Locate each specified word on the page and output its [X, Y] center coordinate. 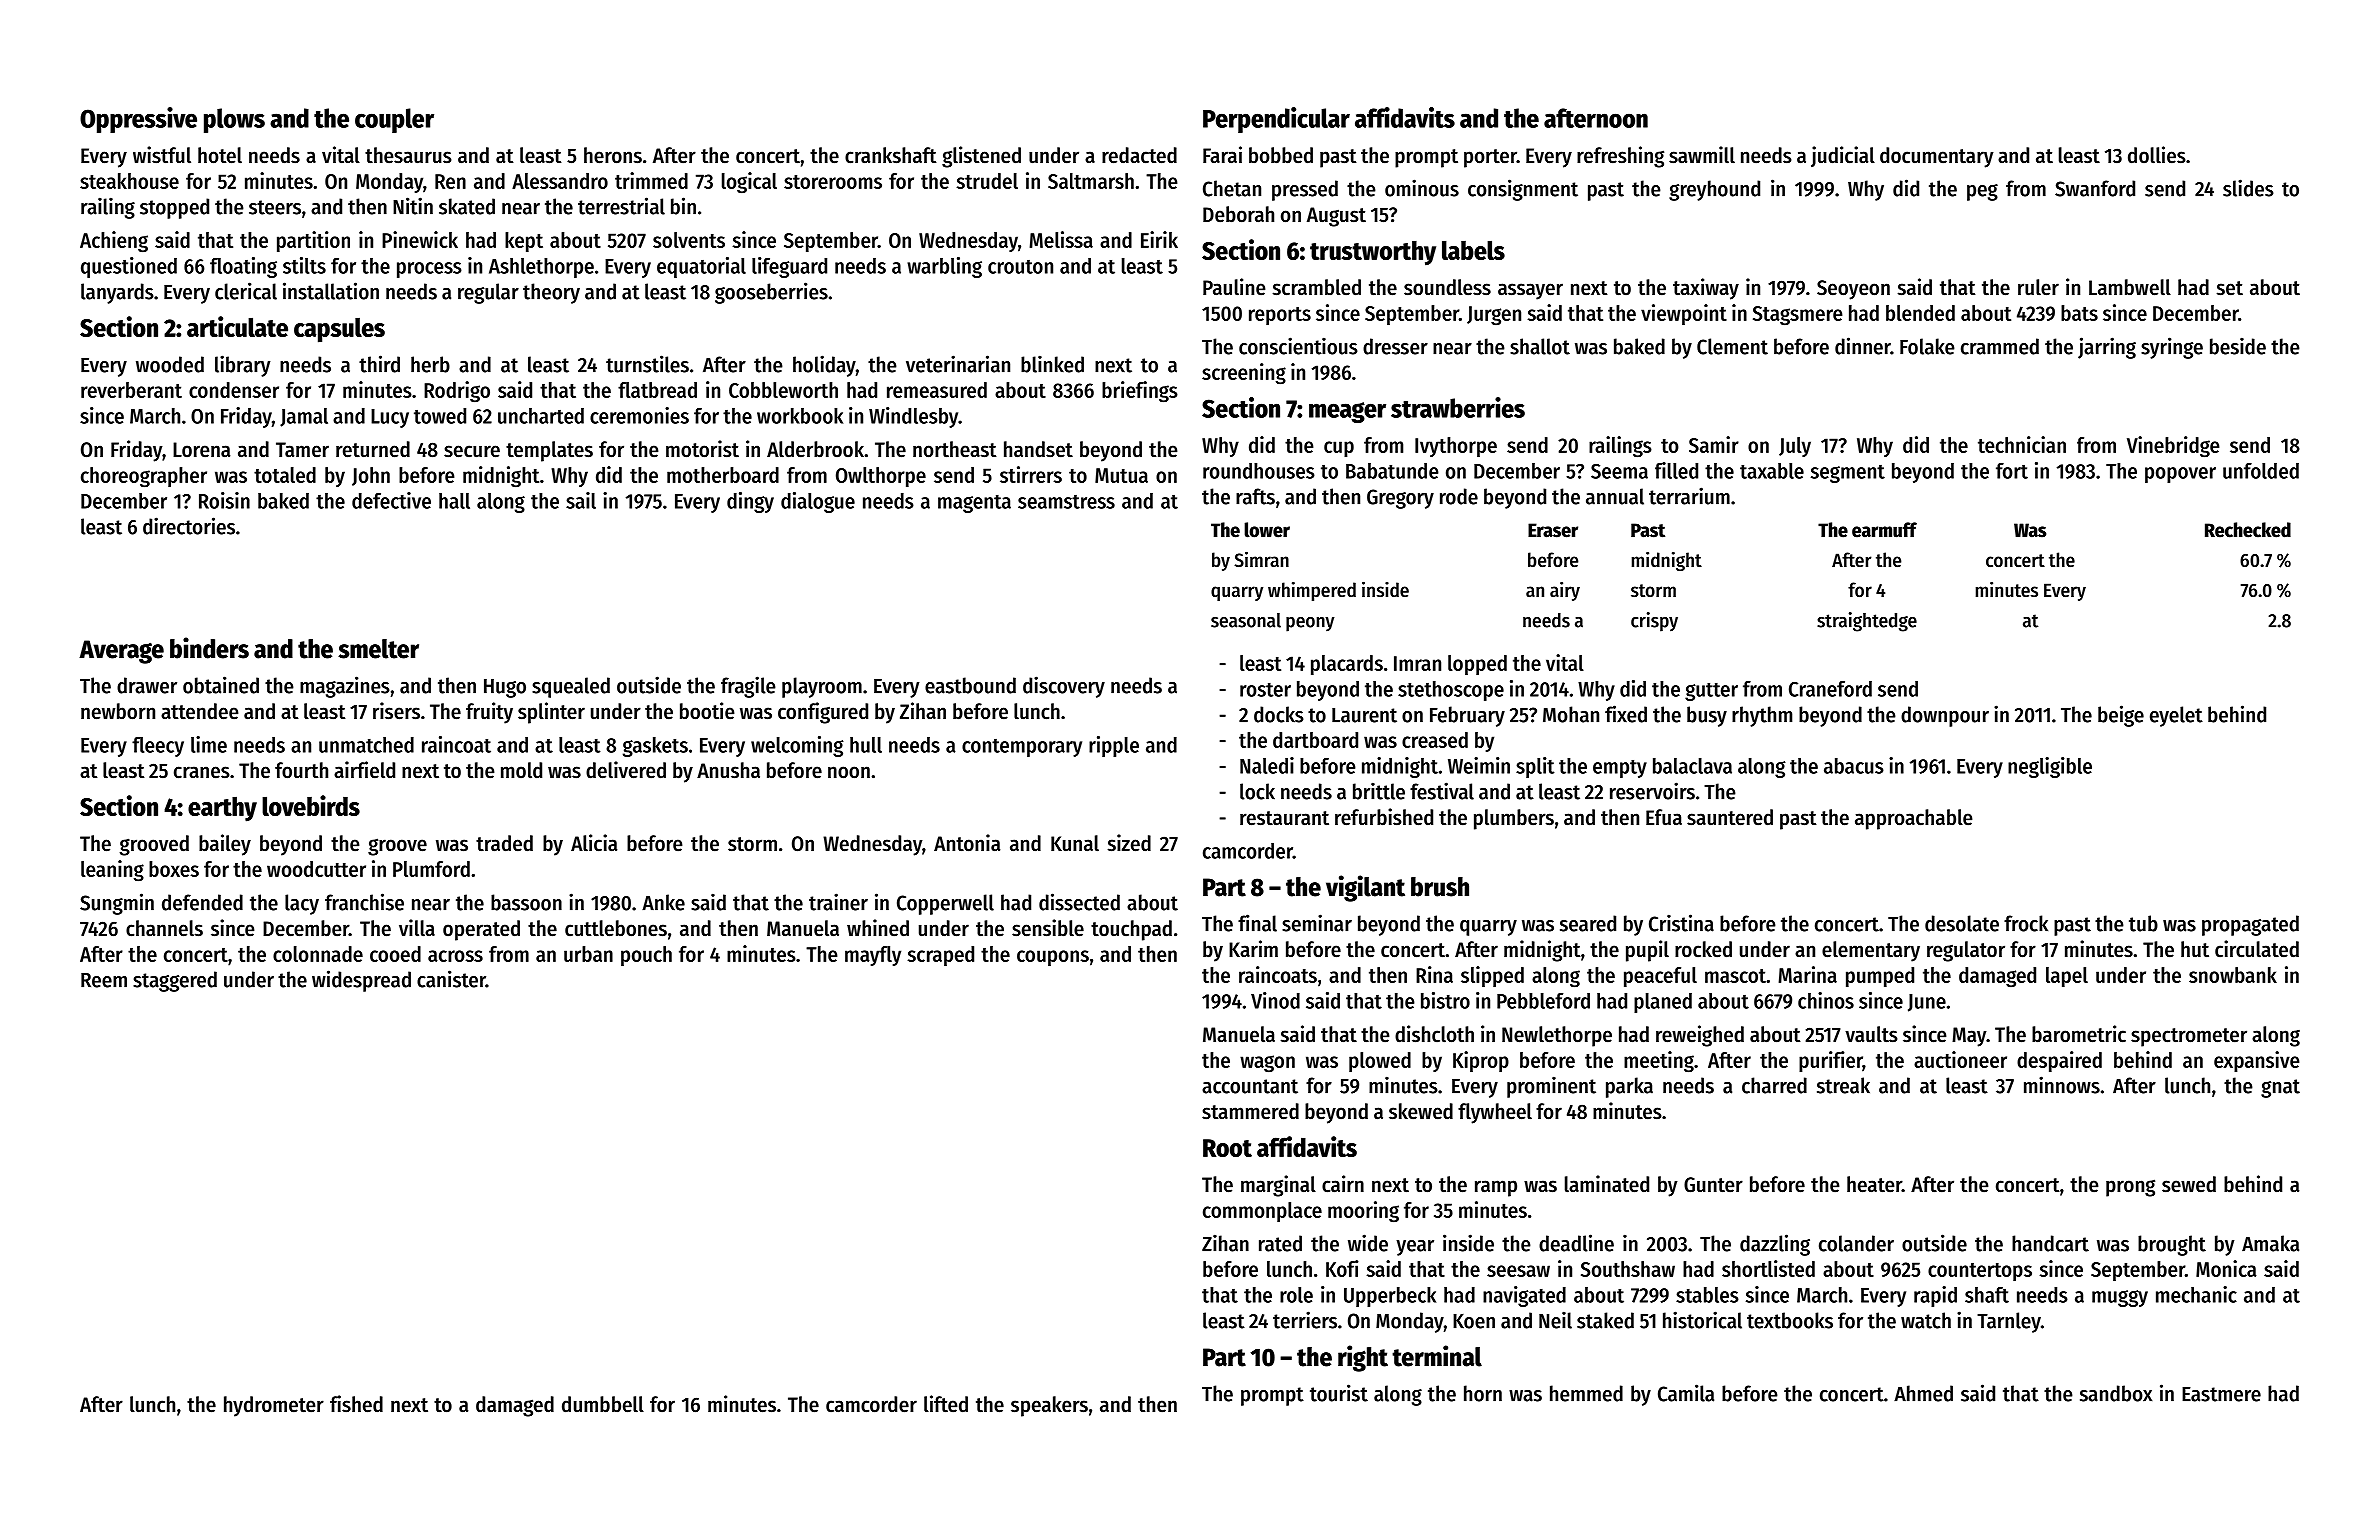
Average [121, 652]
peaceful [1660, 977]
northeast [955, 449]
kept [524, 242]
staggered [175, 981]
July [1795, 447]
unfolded [2261, 471]
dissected [1079, 902]
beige [2121, 716]
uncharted [541, 416]
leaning [112, 871]
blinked [1052, 364]
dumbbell [603, 1404]
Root [1227, 1148]
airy [1565, 591]
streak [1843, 1085]
